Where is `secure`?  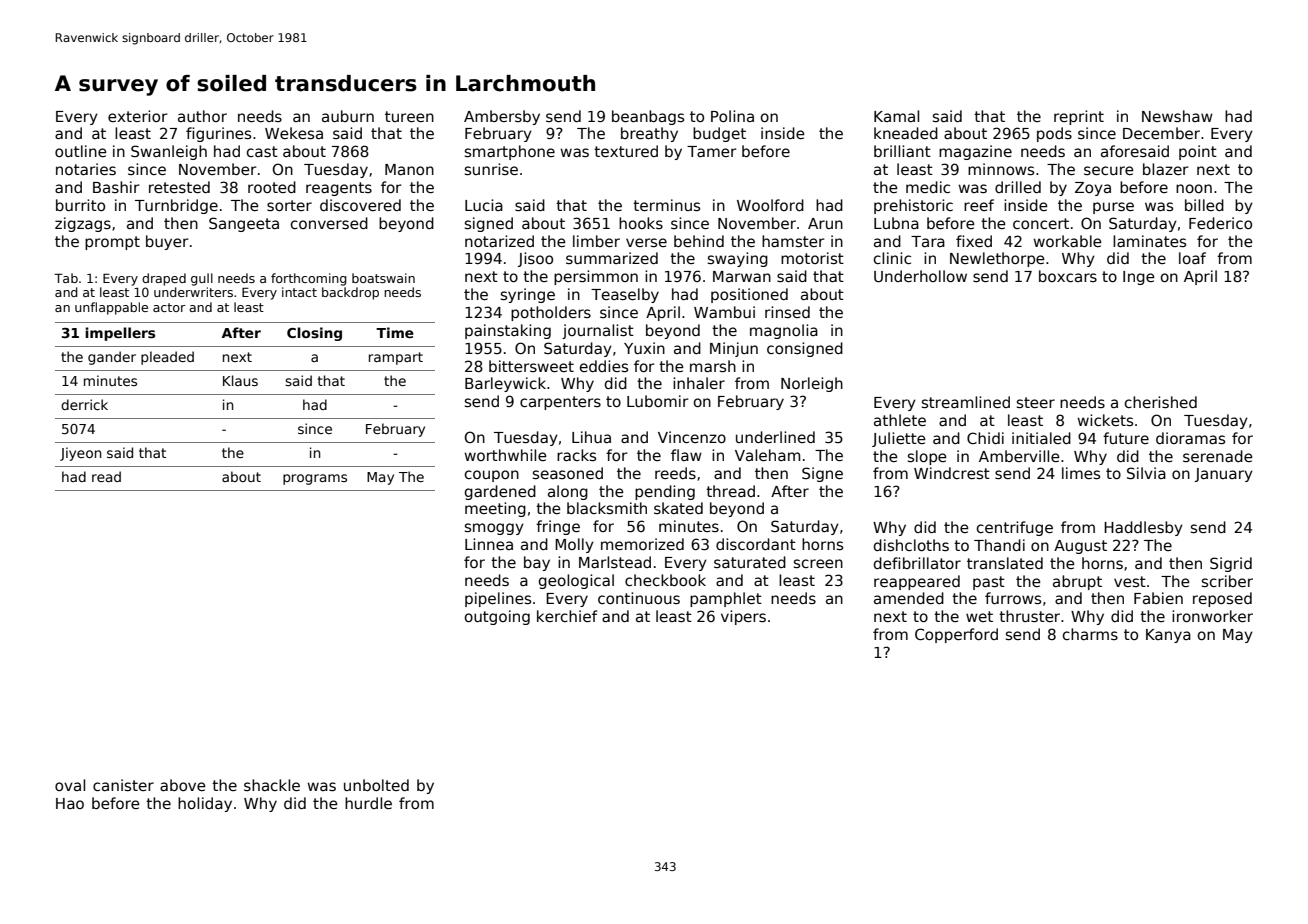 secure is located at coordinates (1109, 170).
